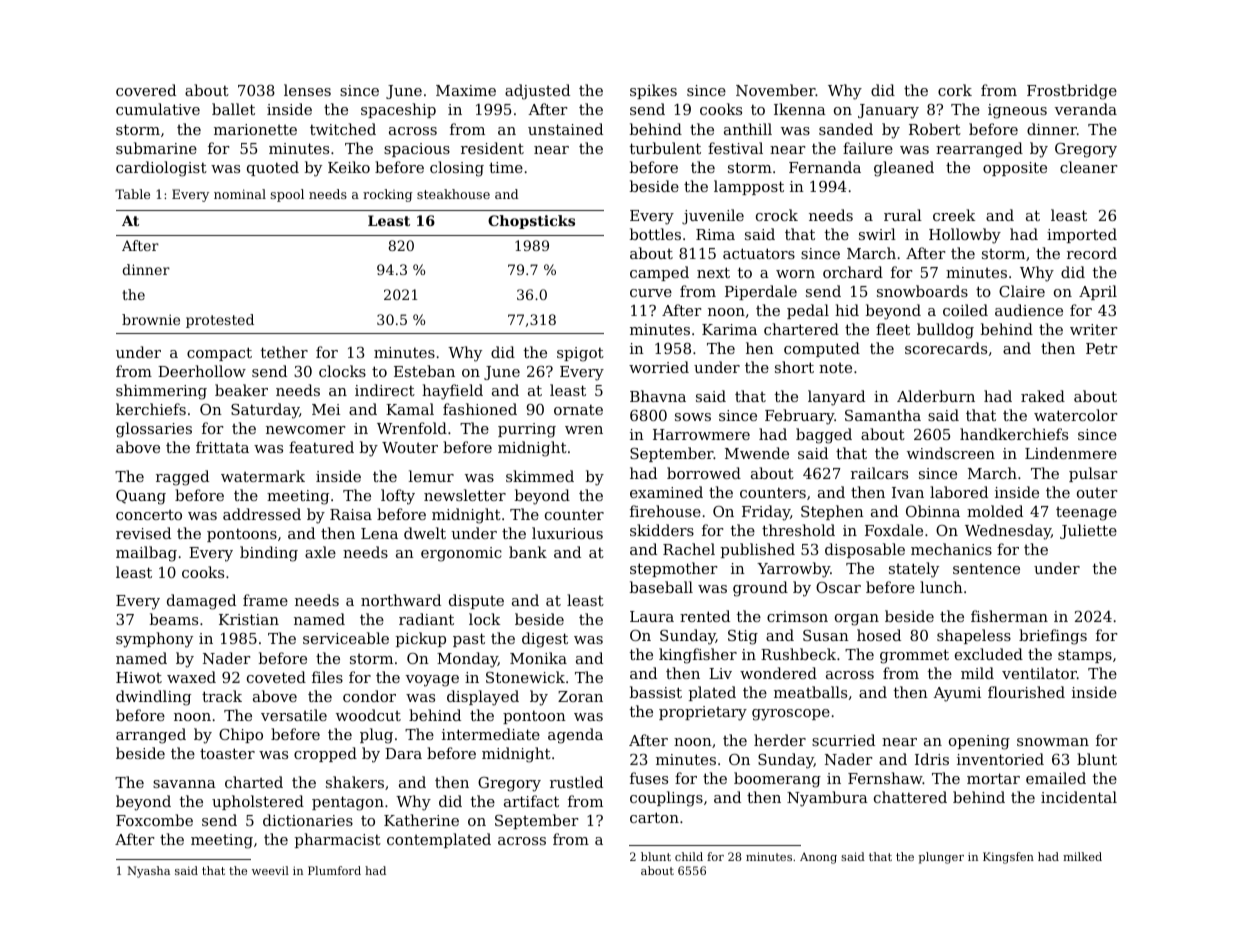  What do you see at coordinates (666, 492) in the screenshot?
I see `examined` at bounding box center [666, 492].
